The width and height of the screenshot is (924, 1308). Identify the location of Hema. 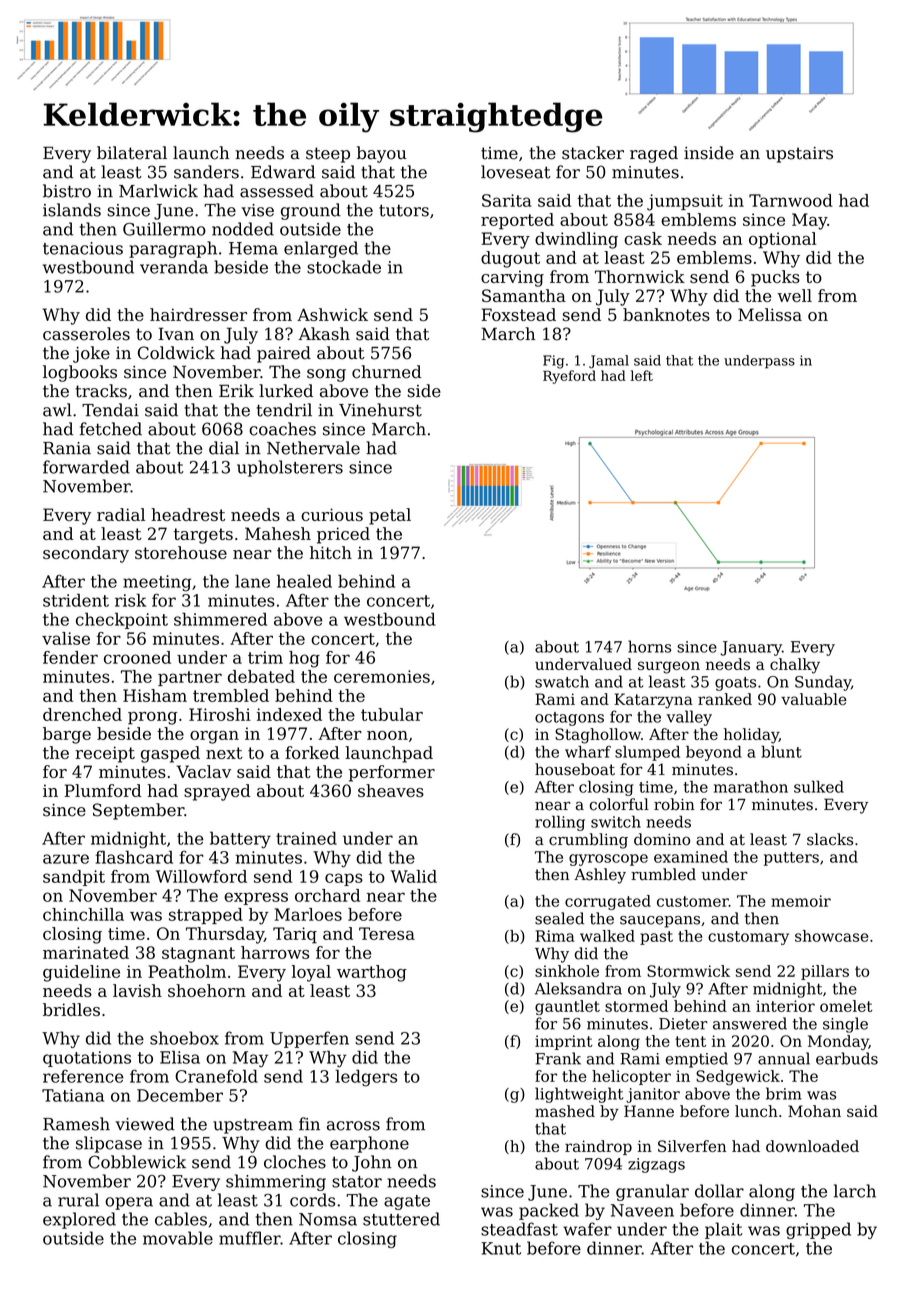
(253, 248).
